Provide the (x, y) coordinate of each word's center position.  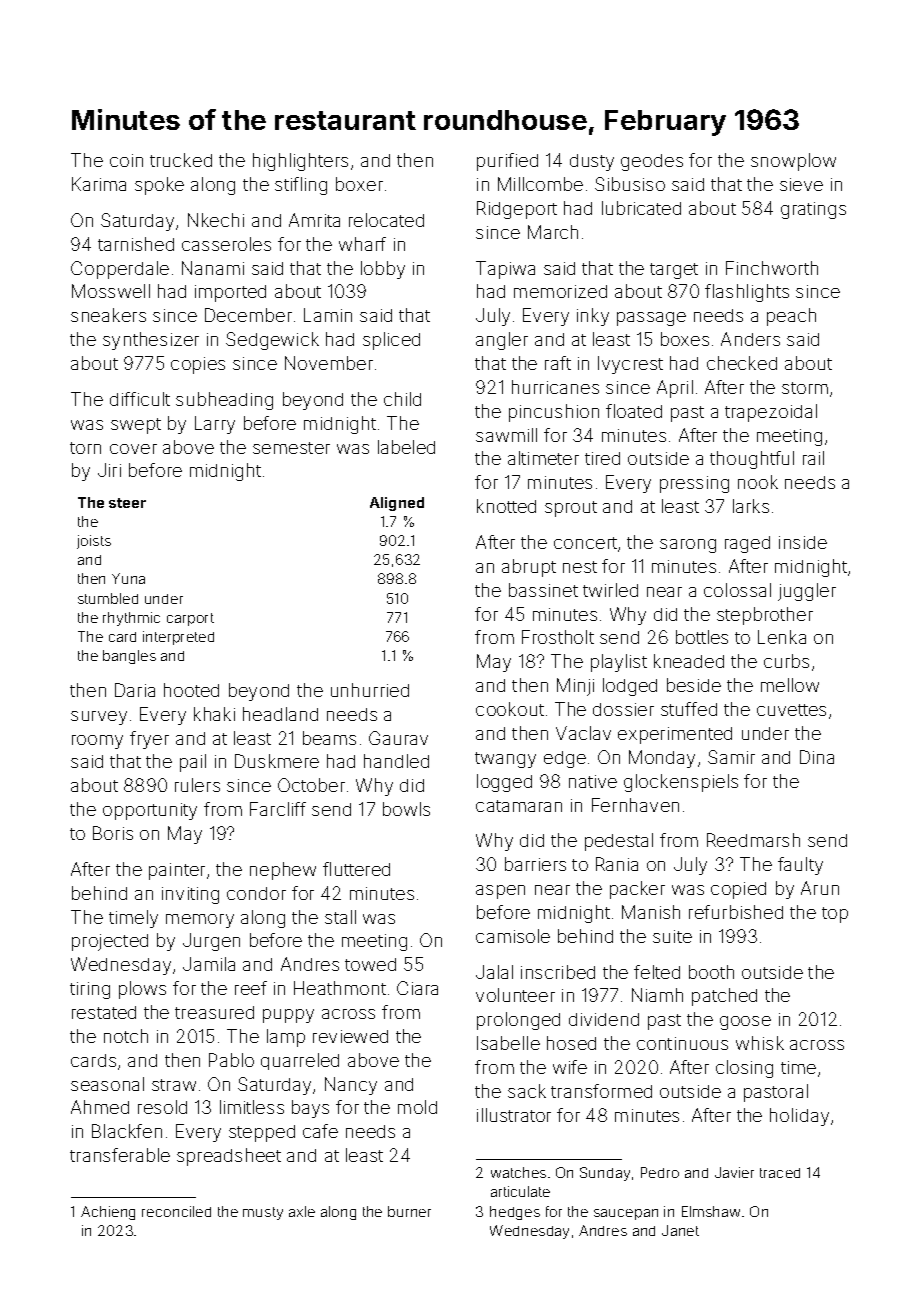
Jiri (109, 470)
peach (791, 317)
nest (580, 567)
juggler (807, 592)
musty (263, 1213)
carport (190, 619)
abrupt (529, 568)
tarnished (136, 244)
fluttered (356, 869)
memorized (560, 291)
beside (694, 685)
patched (724, 997)
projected (110, 942)
